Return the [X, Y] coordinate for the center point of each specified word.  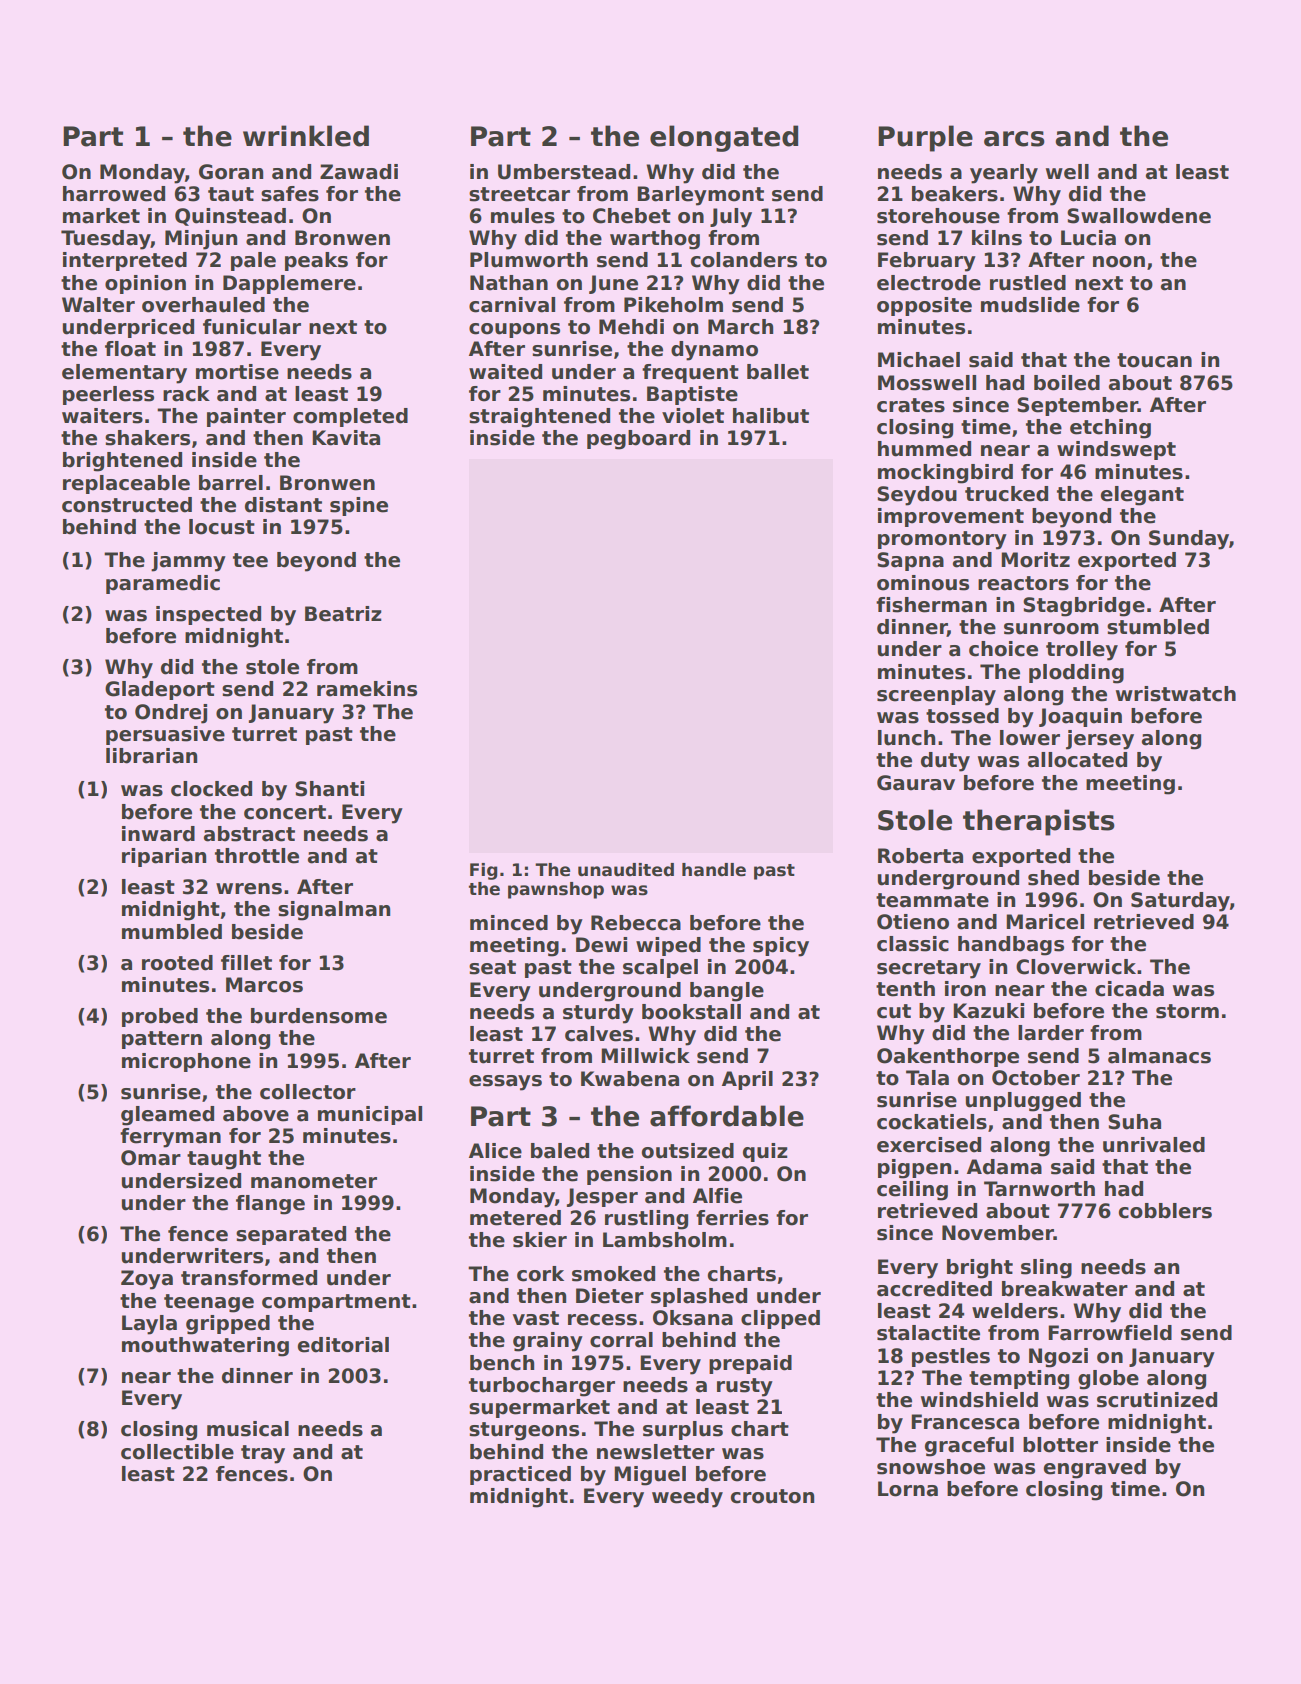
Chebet [632, 216]
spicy [781, 947]
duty [945, 762]
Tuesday [106, 240]
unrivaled [1154, 1145]
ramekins [367, 689]
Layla [149, 1325]
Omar [151, 1158]
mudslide [1030, 305]
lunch [906, 738]
